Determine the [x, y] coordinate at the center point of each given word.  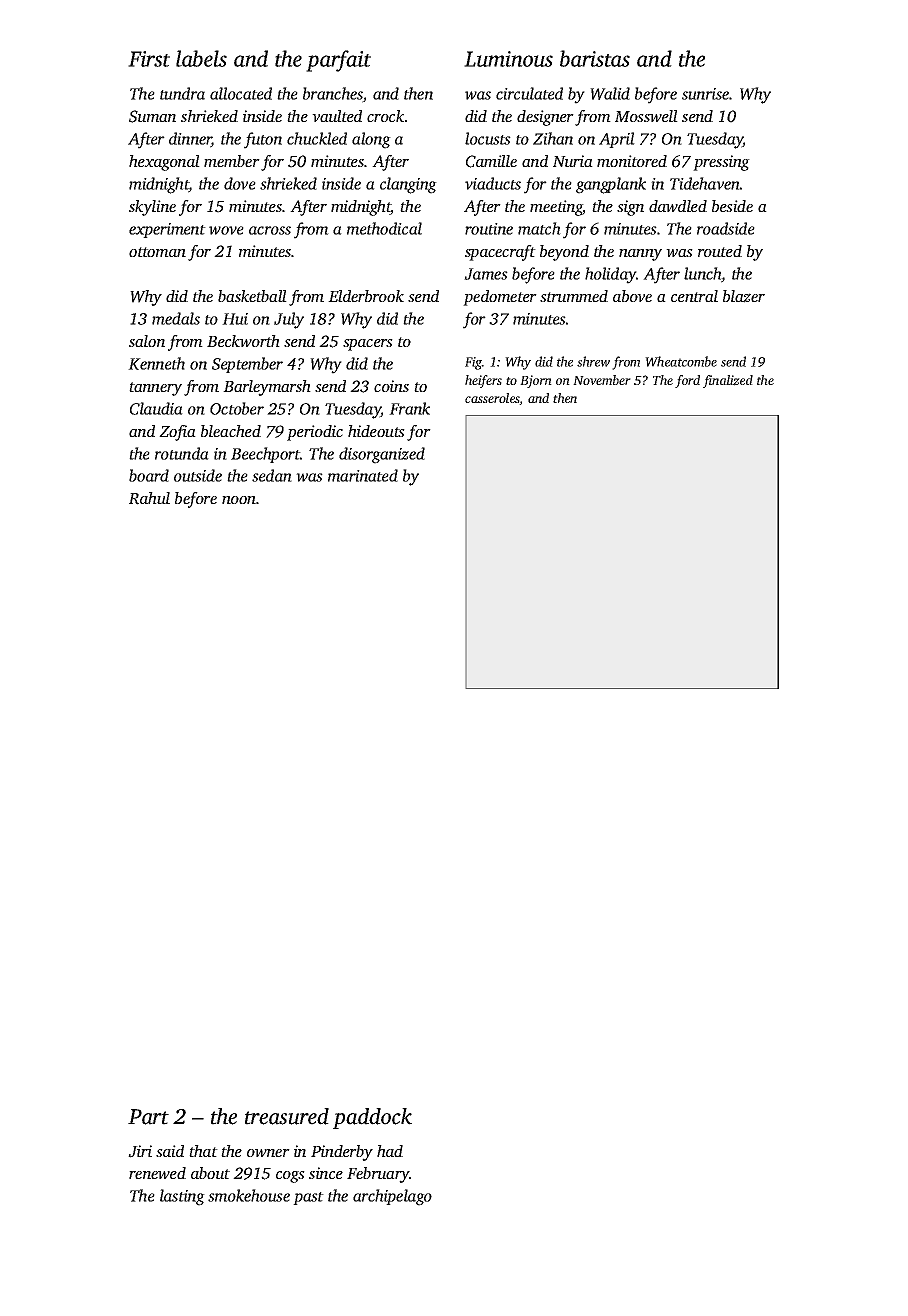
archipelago [392, 1197]
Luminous [508, 59]
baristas [595, 58]
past [308, 1198]
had [390, 1151]
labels [201, 58]
